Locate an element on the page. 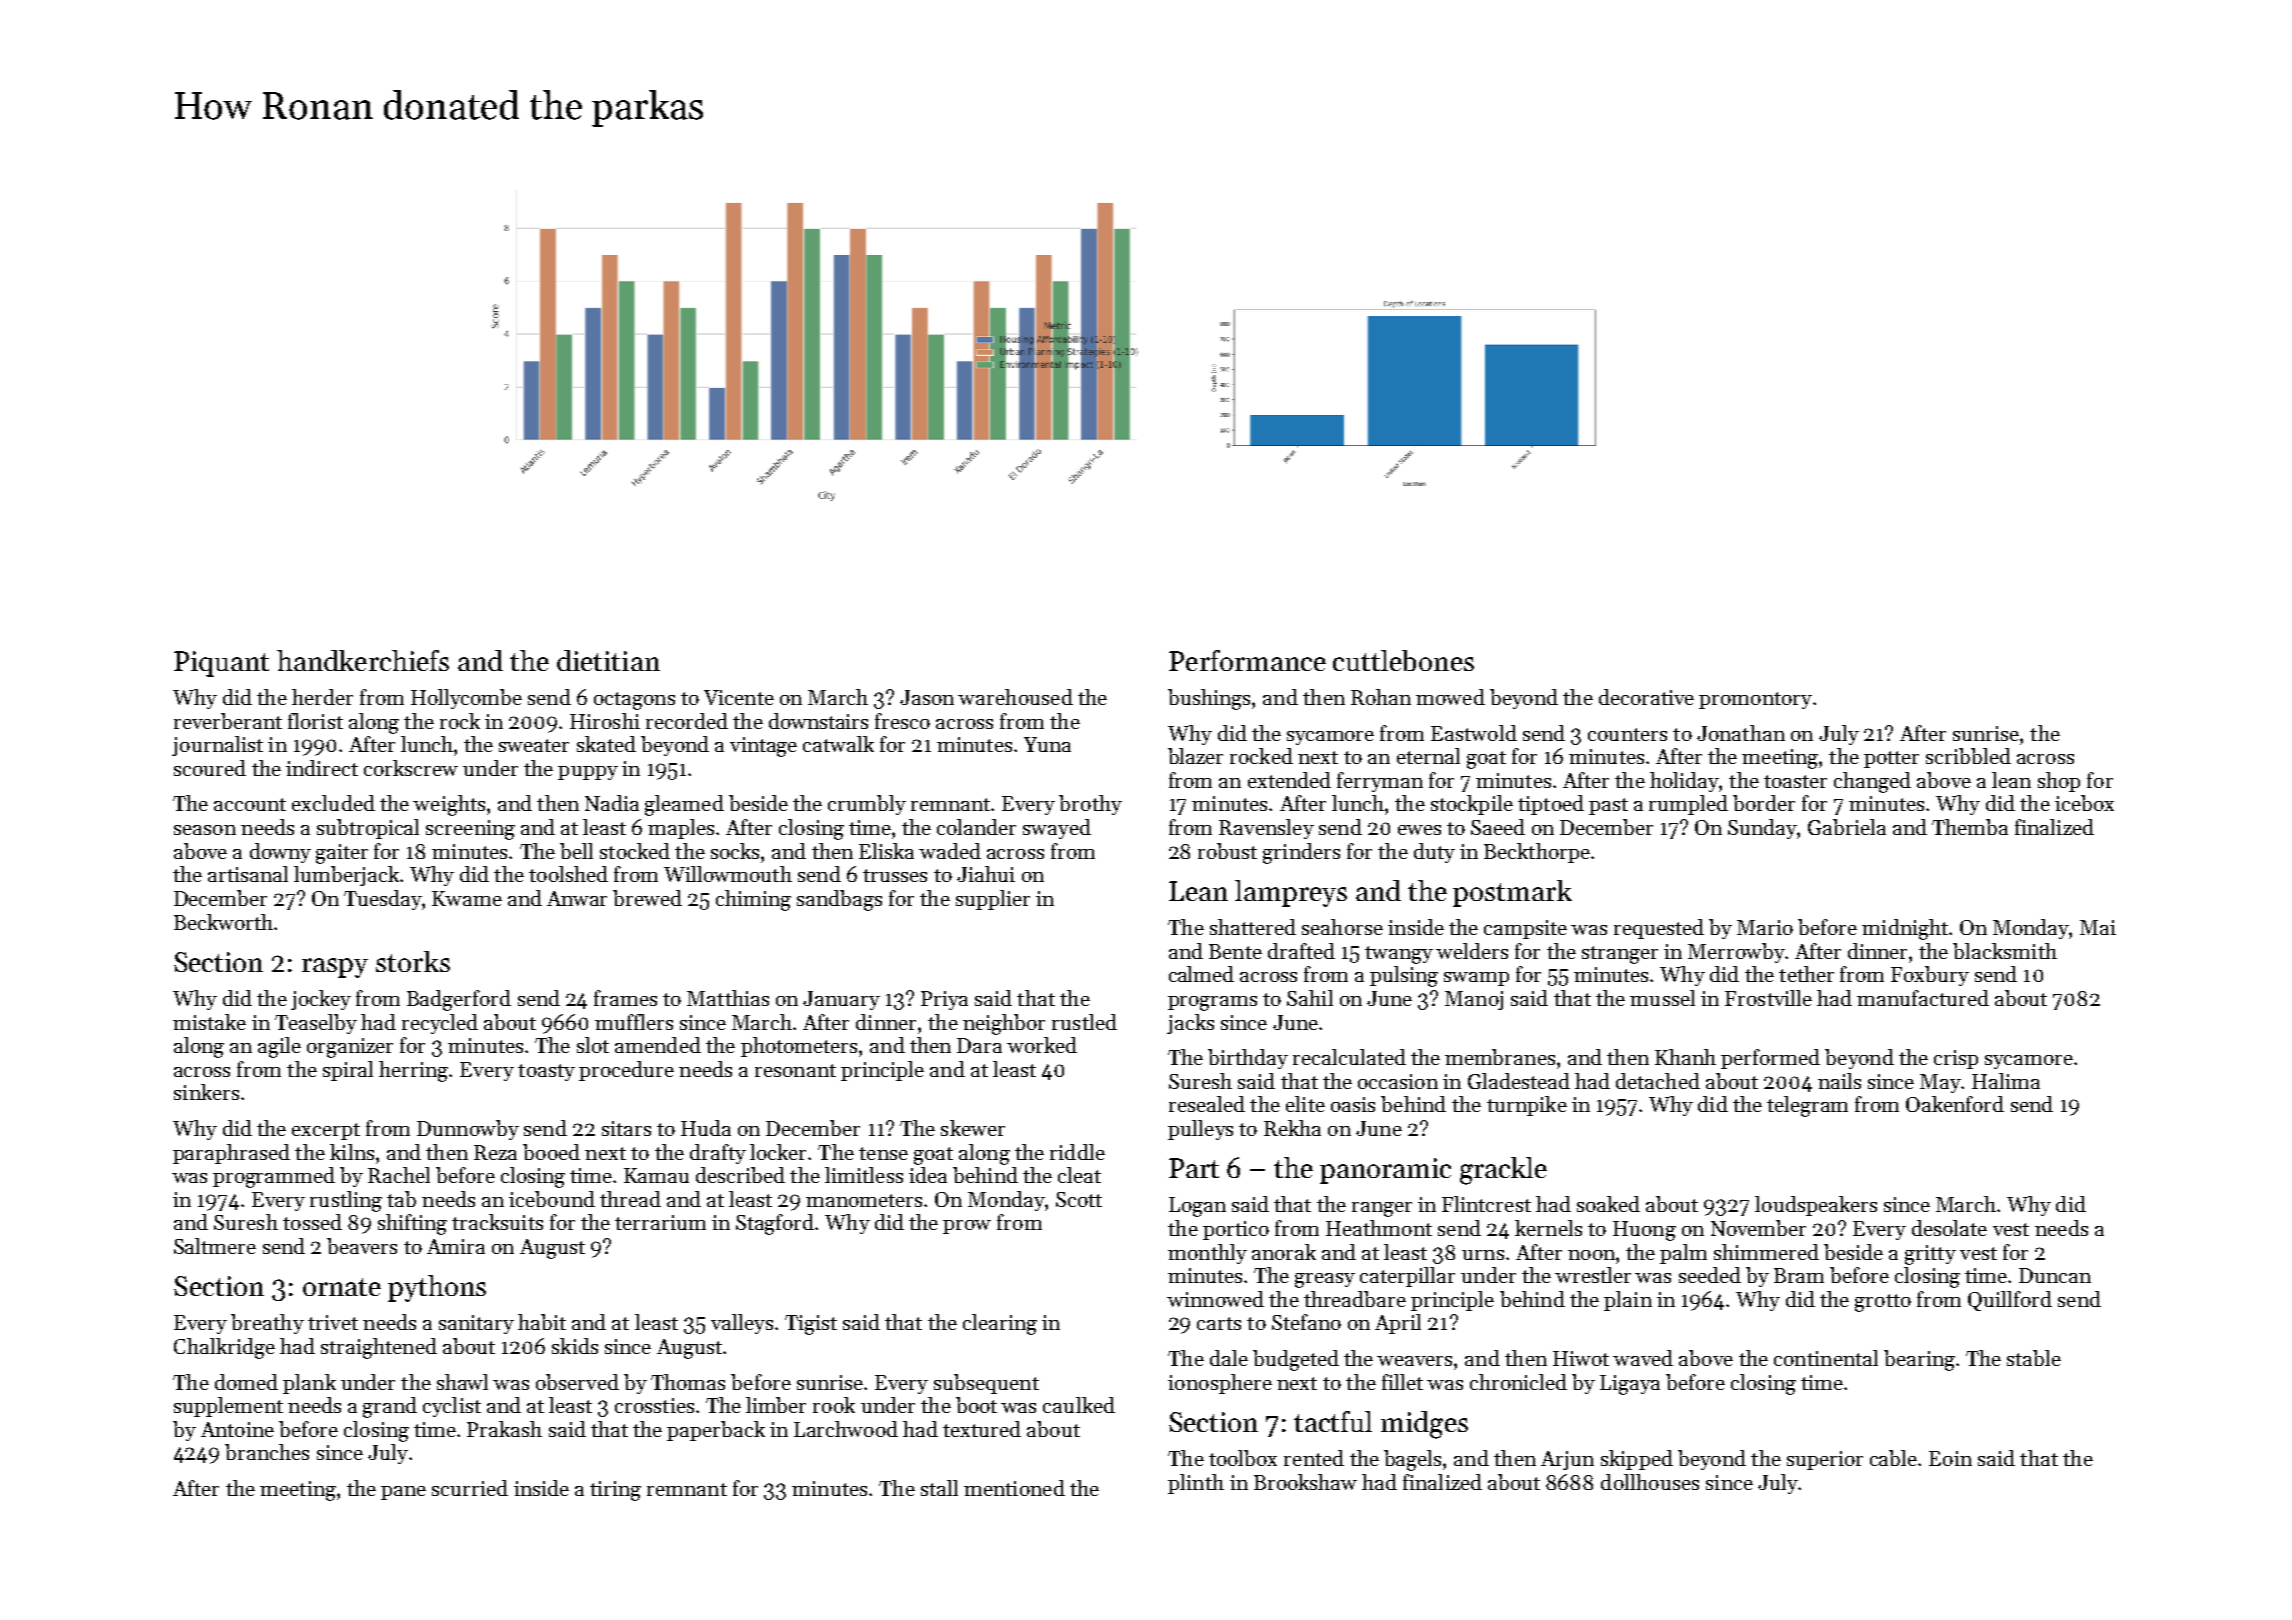 The height and width of the document is (1620, 2292). scribbled is located at coordinates (1968, 756).
